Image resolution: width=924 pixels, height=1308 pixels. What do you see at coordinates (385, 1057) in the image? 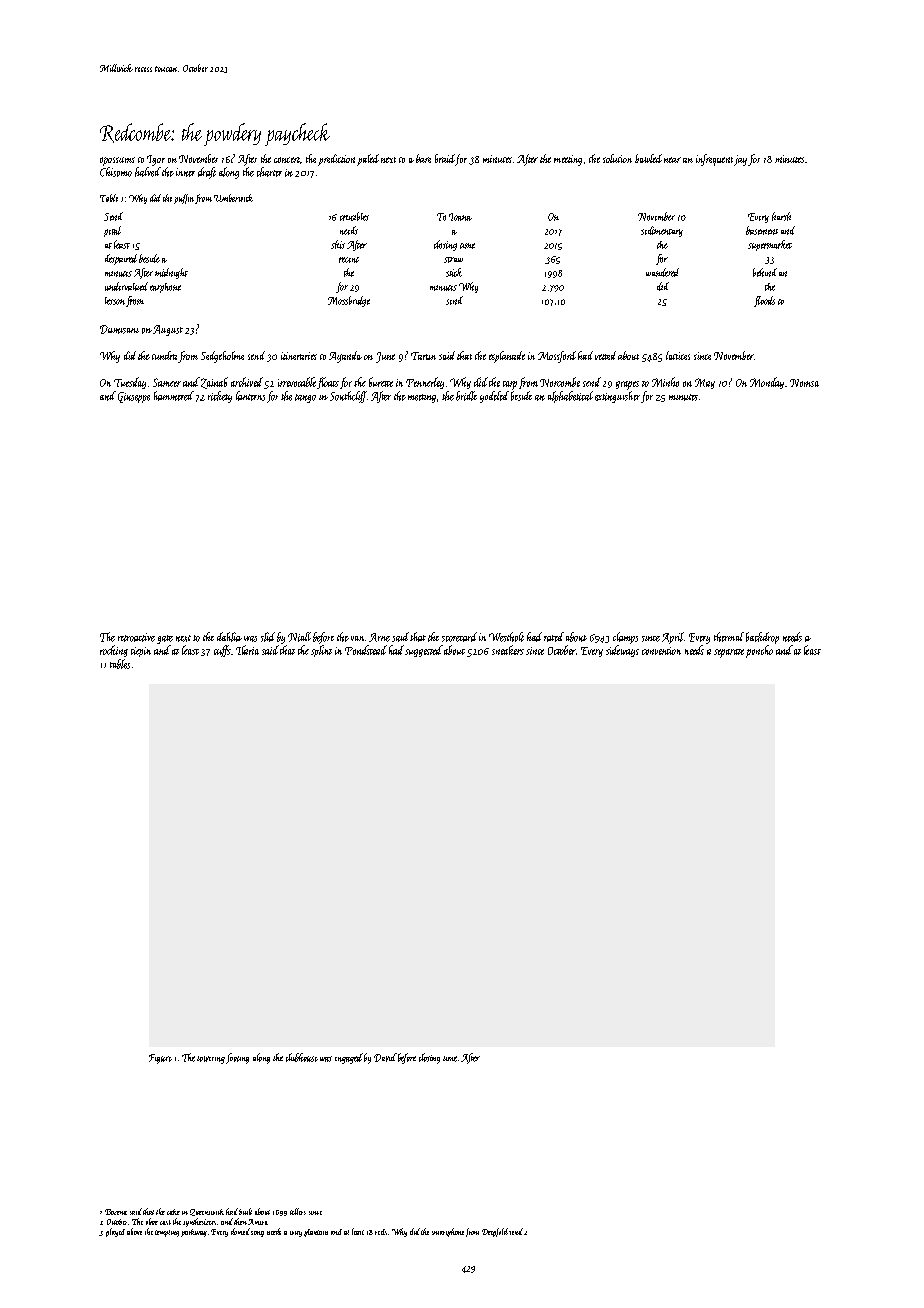
I see `David` at bounding box center [385, 1057].
